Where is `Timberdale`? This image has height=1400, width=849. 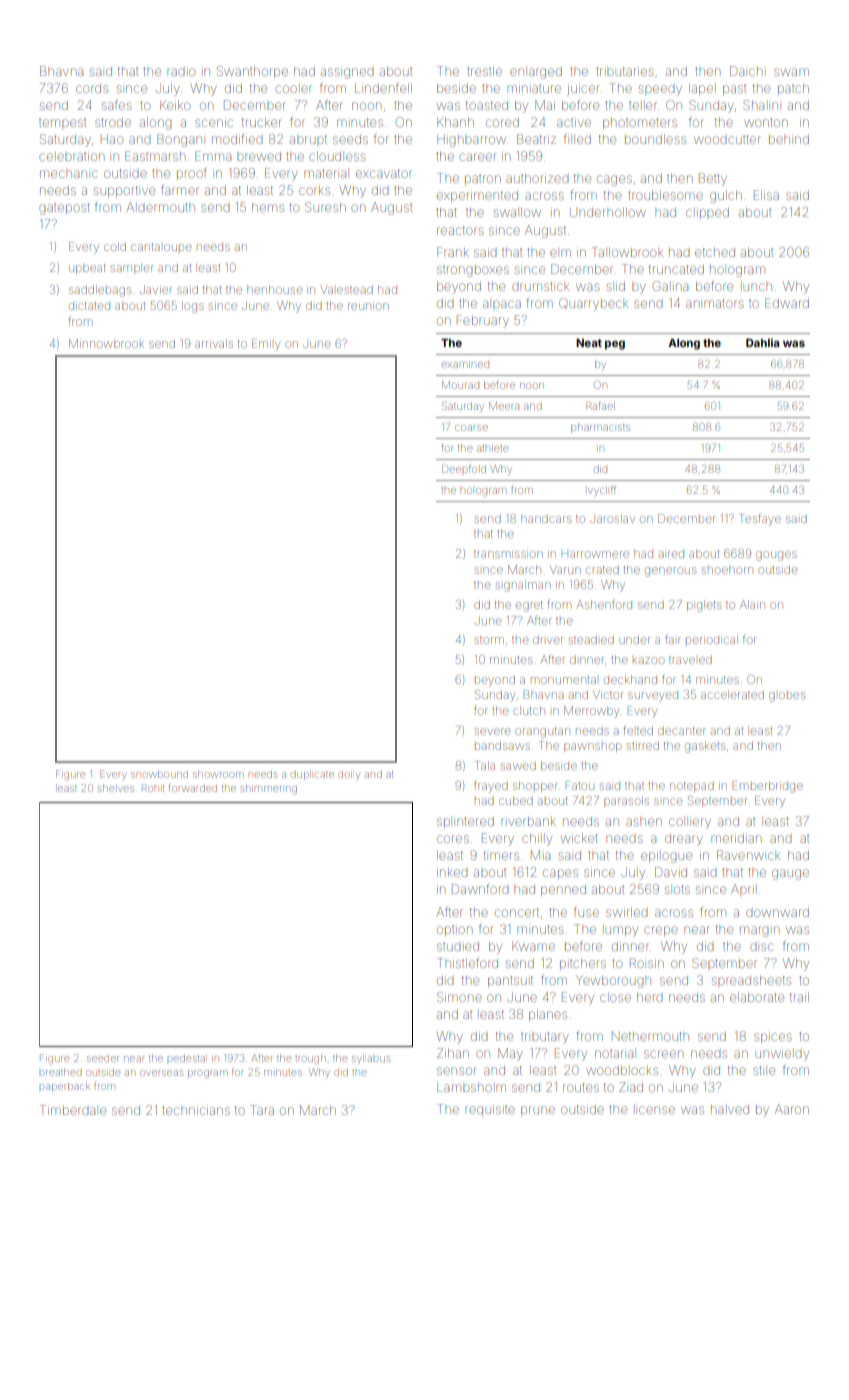 Timberdale is located at coordinates (73, 1110).
